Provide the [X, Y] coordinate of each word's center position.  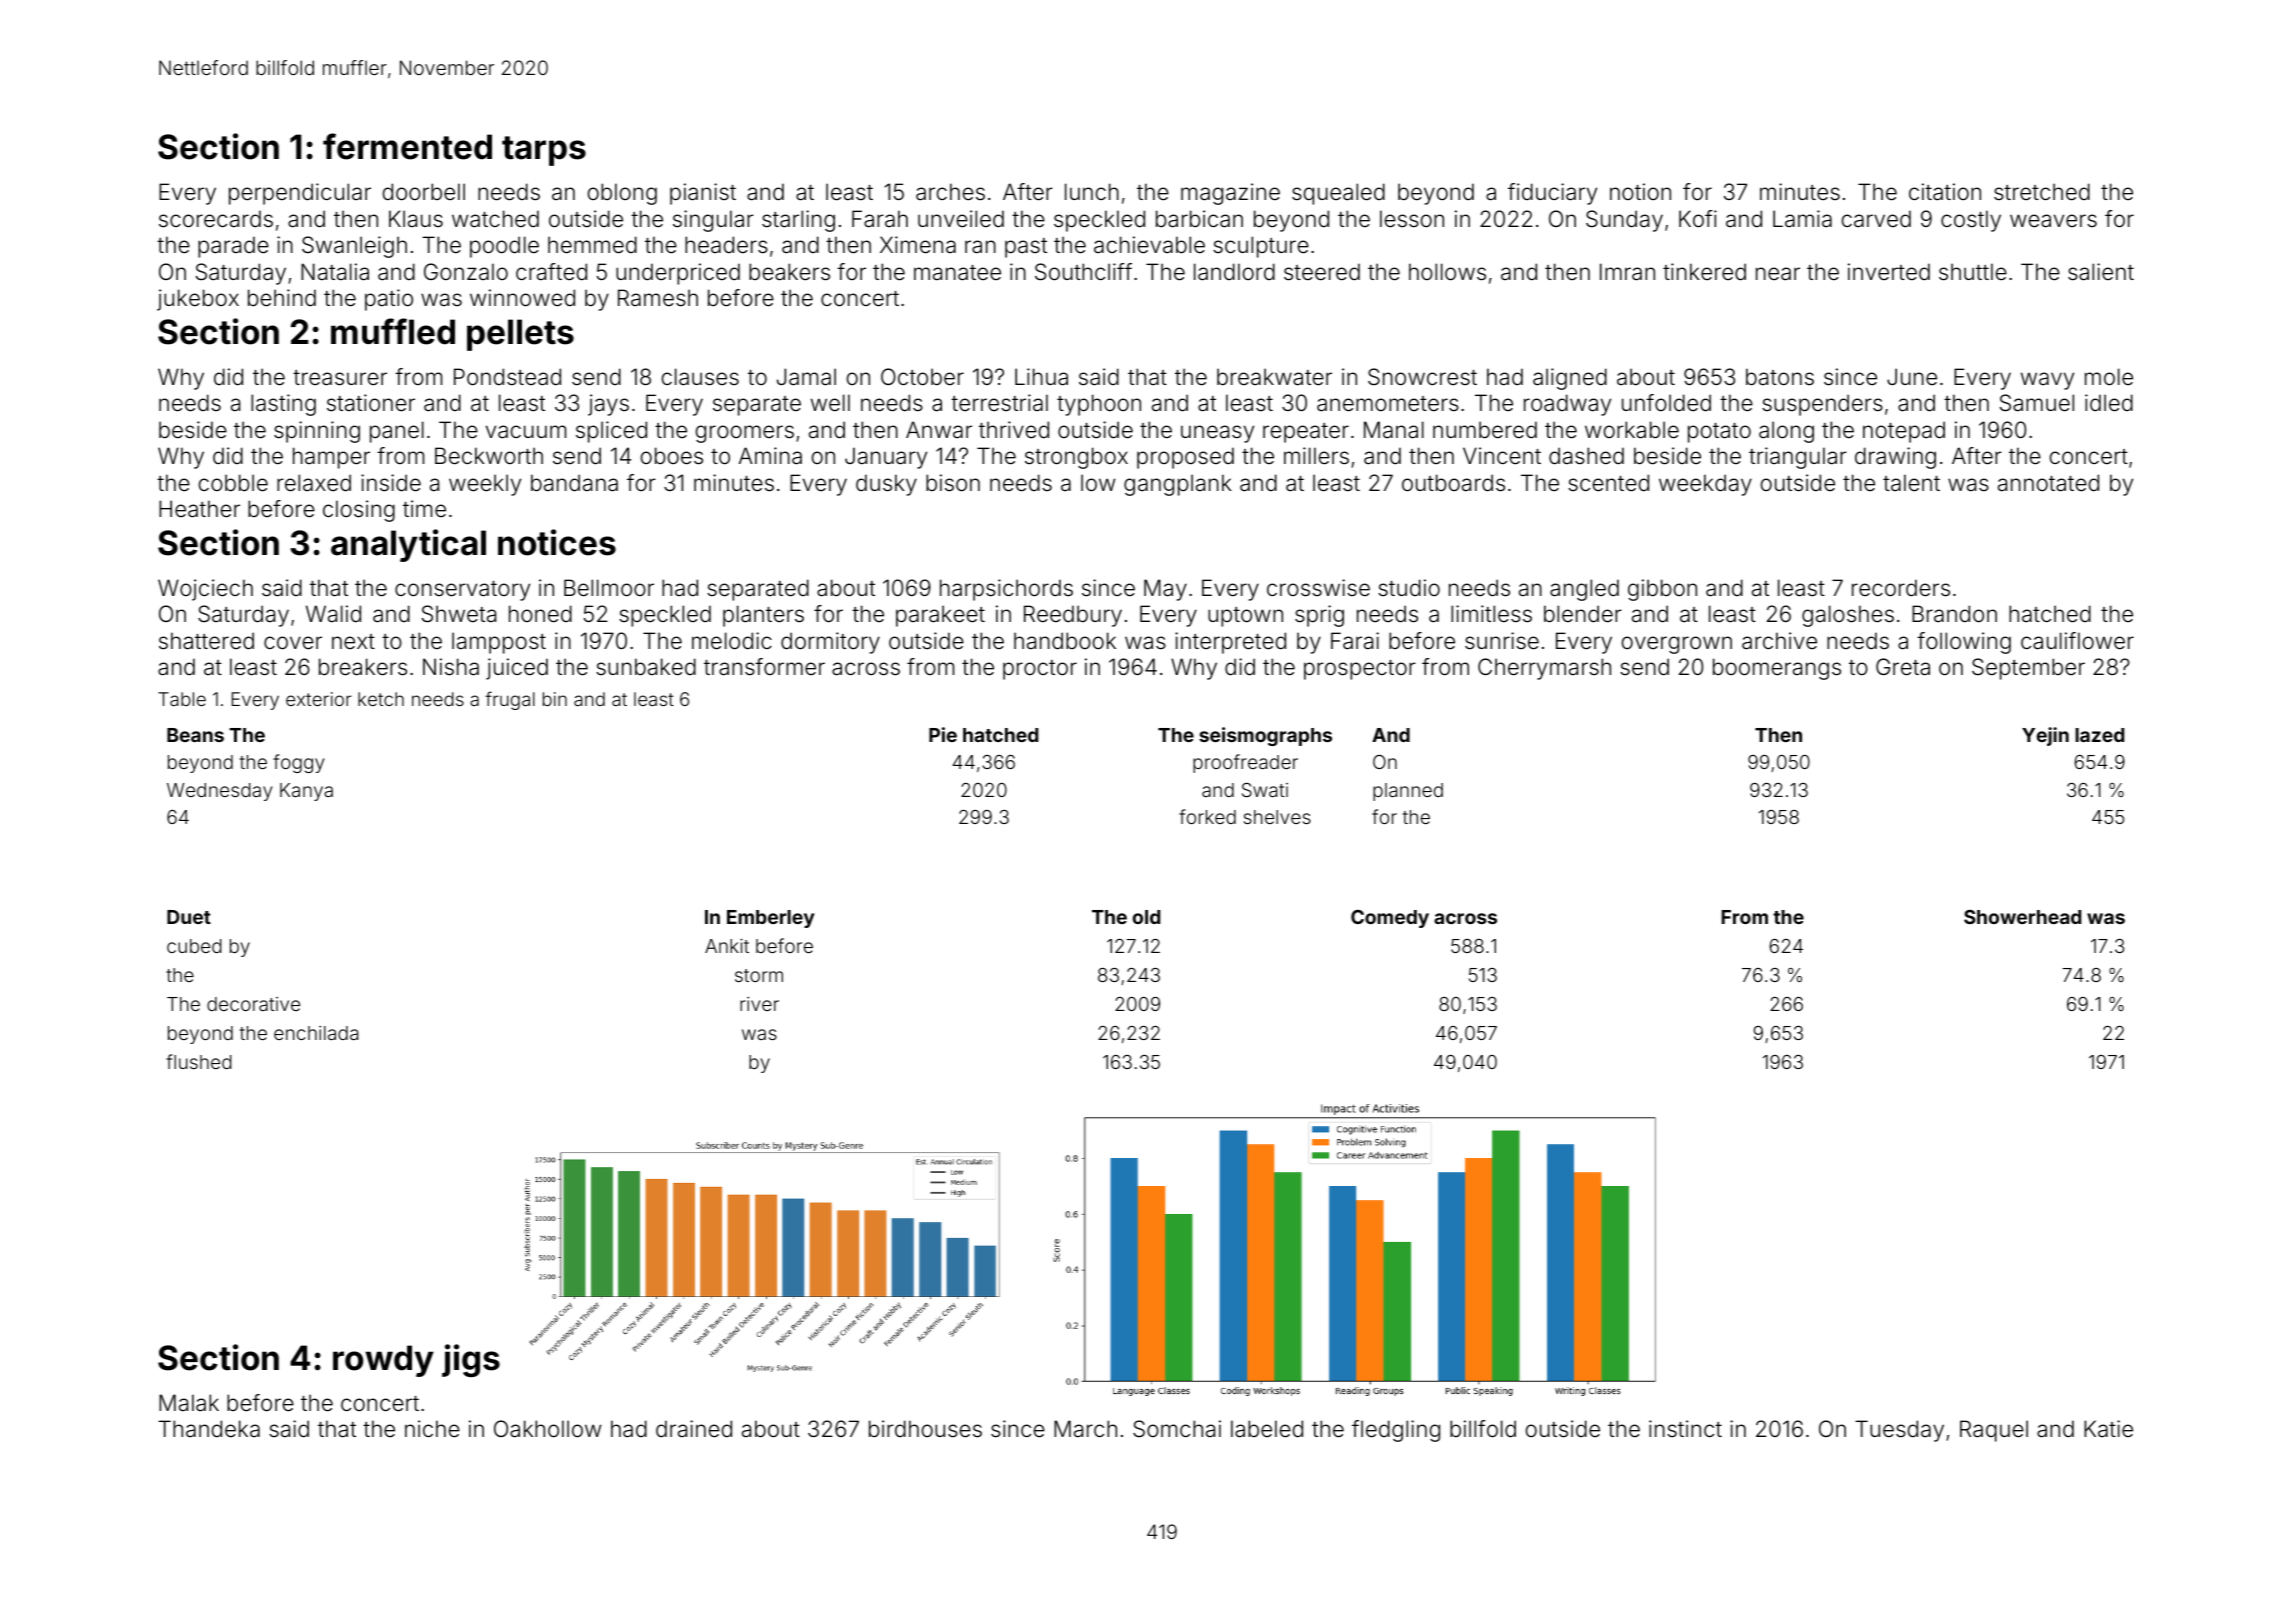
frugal [510, 700]
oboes [672, 456]
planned [1408, 792]
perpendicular [300, 194]
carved [1876, 219]
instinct [1685, 1428]
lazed [2099, 735]
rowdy [383, 1361]
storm [759, 975]
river [759, 1004]
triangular [1798, 458]
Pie [943, 734]
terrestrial [999, 402]
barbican [1199, 219]
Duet [189, 917]
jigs [471, 1360]
